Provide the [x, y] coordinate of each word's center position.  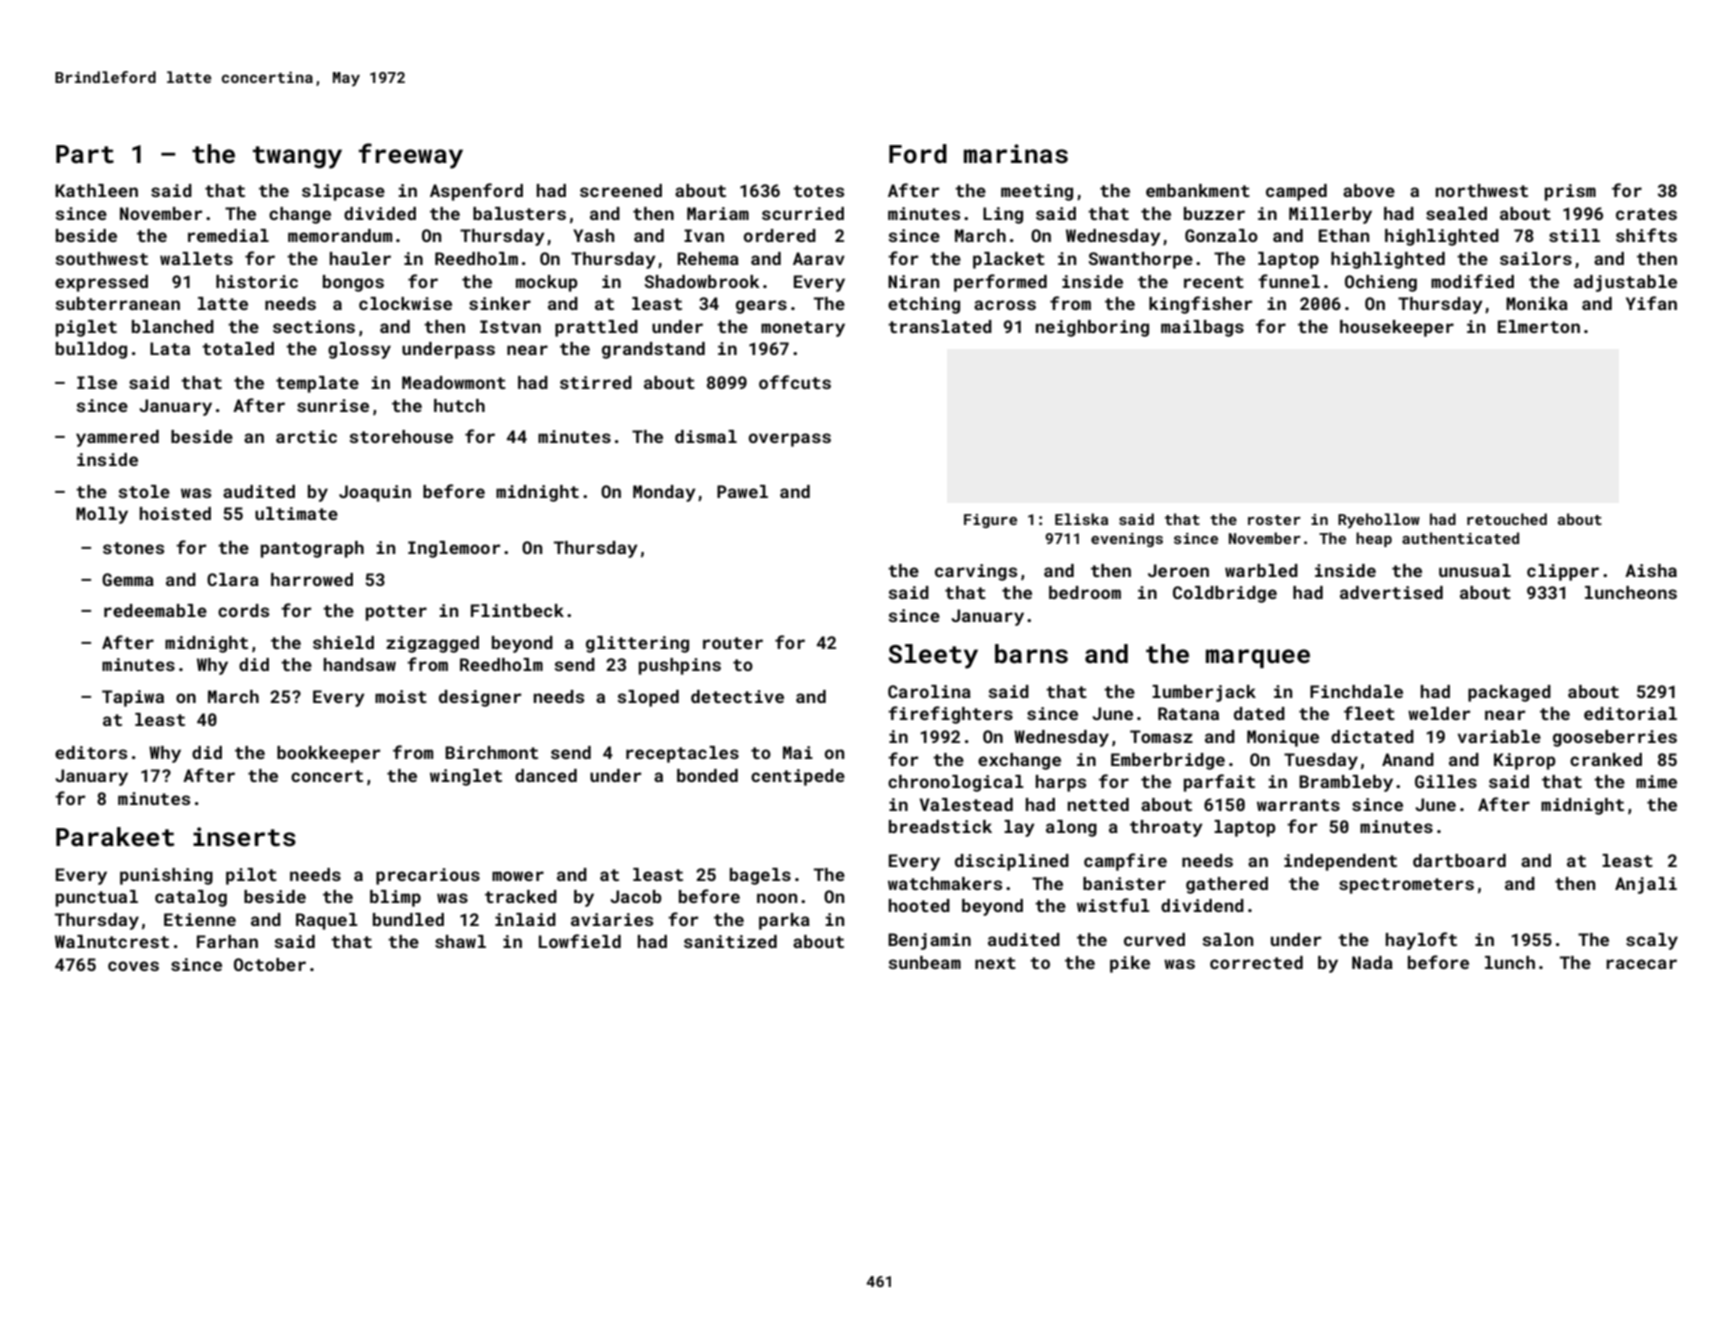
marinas [1016, 154]
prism [1570, 192]
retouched [1507, 519]
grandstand [653, 350]
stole [144, 491]
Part [85, 154]
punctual [97, 898]
